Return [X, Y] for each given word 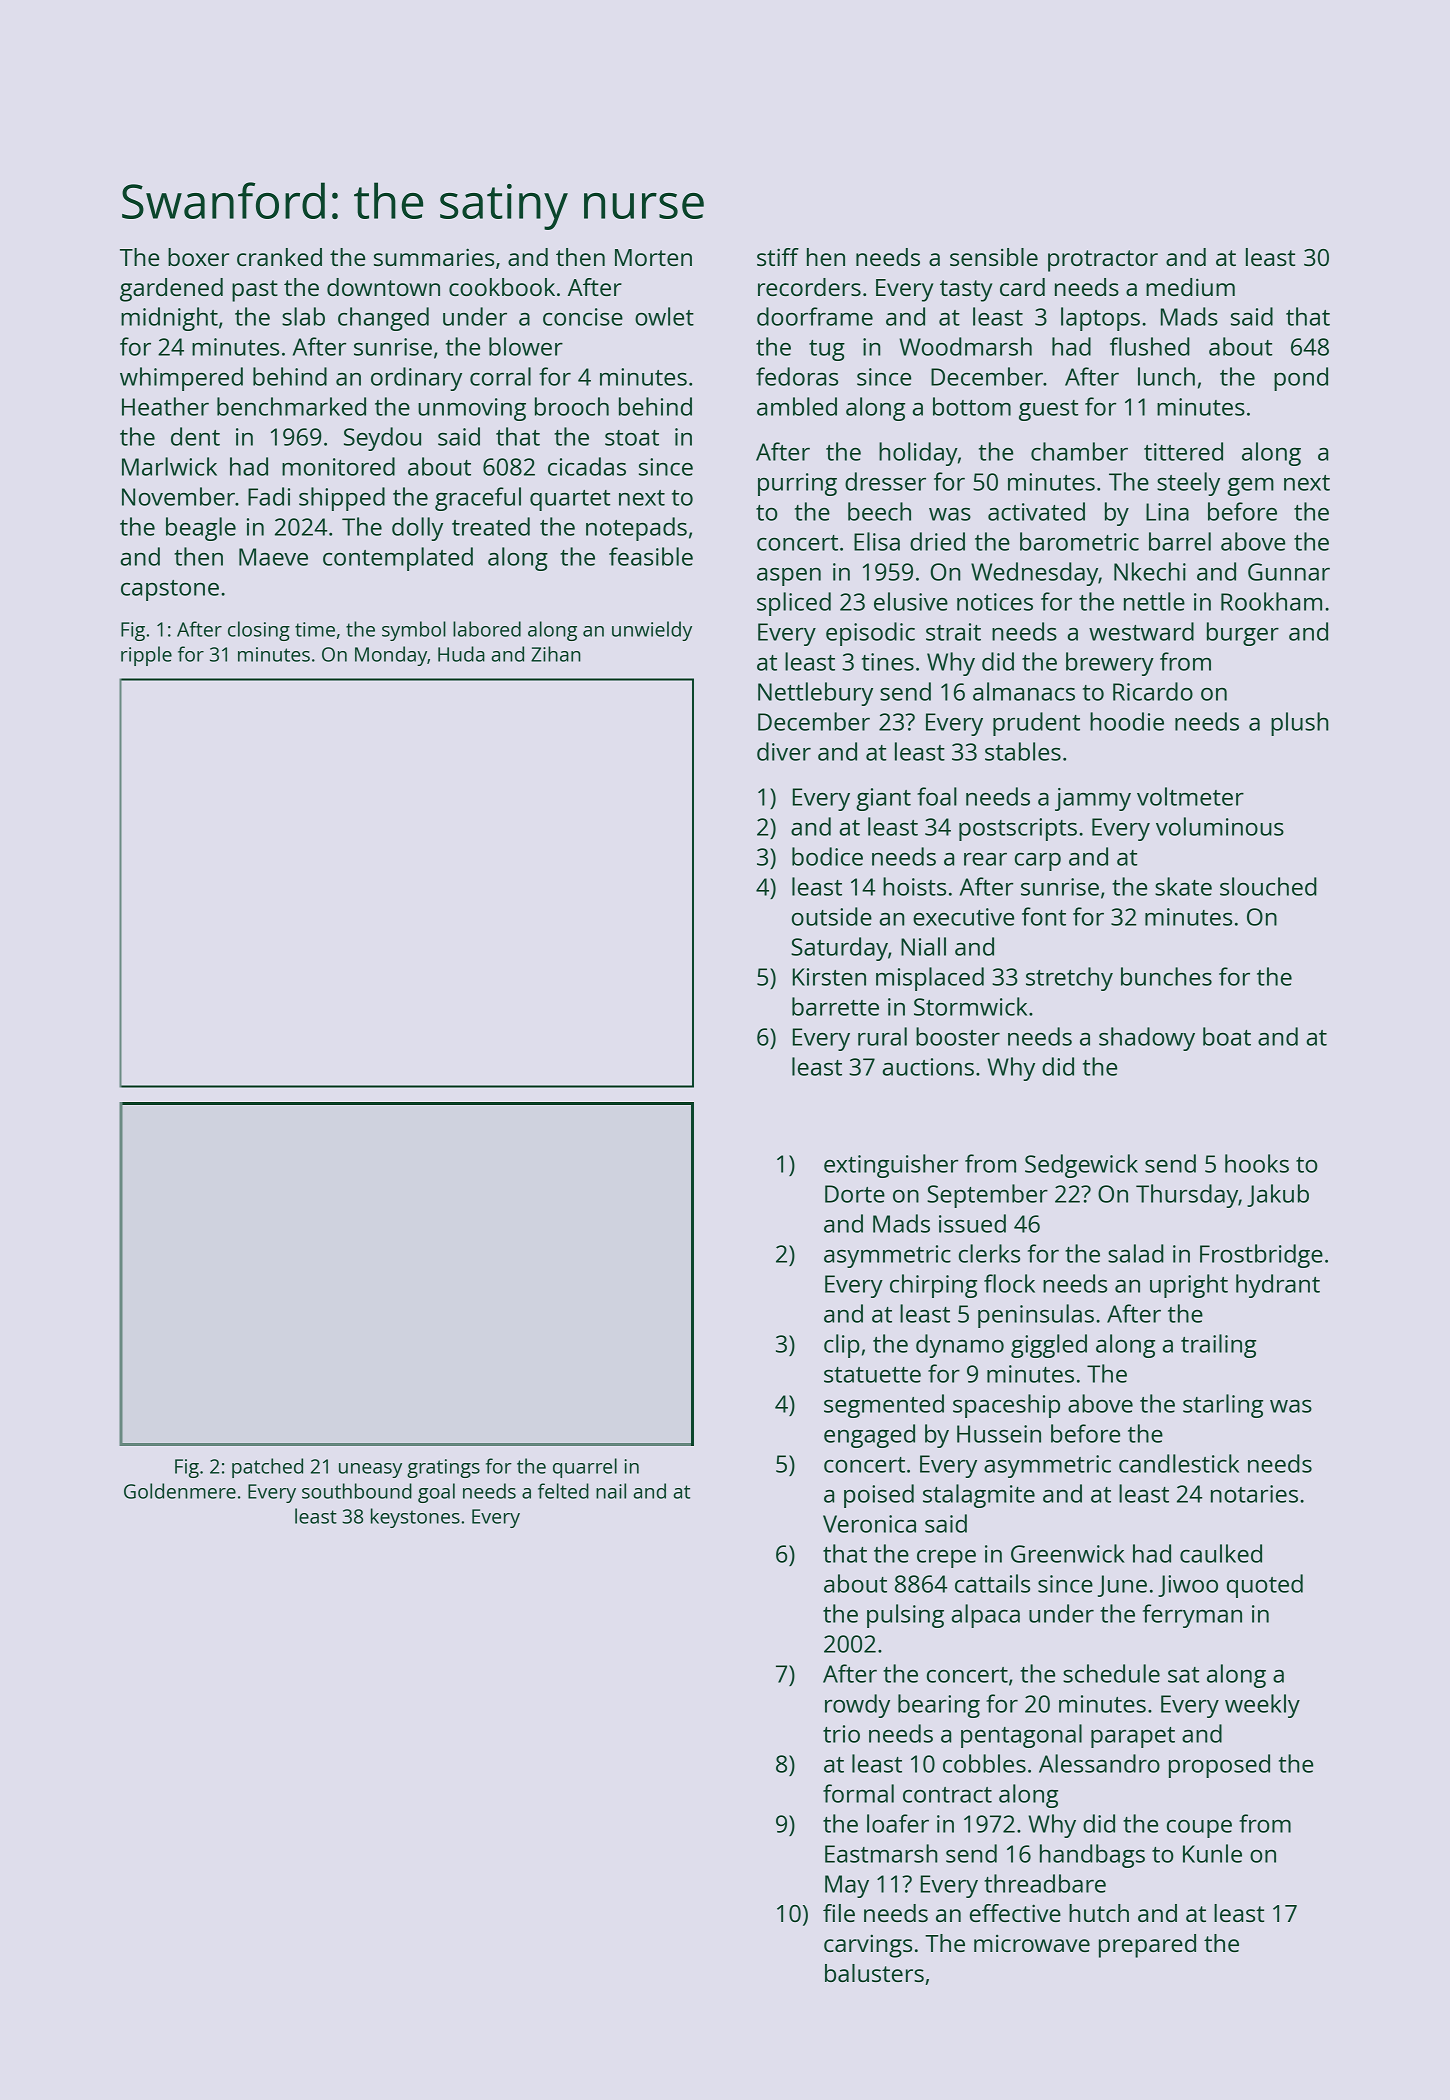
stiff [778, 257]
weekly [1262, 1706]
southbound [357, 1491]
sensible [994, 257]
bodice [827, 856]
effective [1015, 1913]
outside [832, 916]
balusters [874, 1973]
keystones [415, 1518]
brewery [1110, 664]
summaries [434, 257]
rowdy [857, 1706]
